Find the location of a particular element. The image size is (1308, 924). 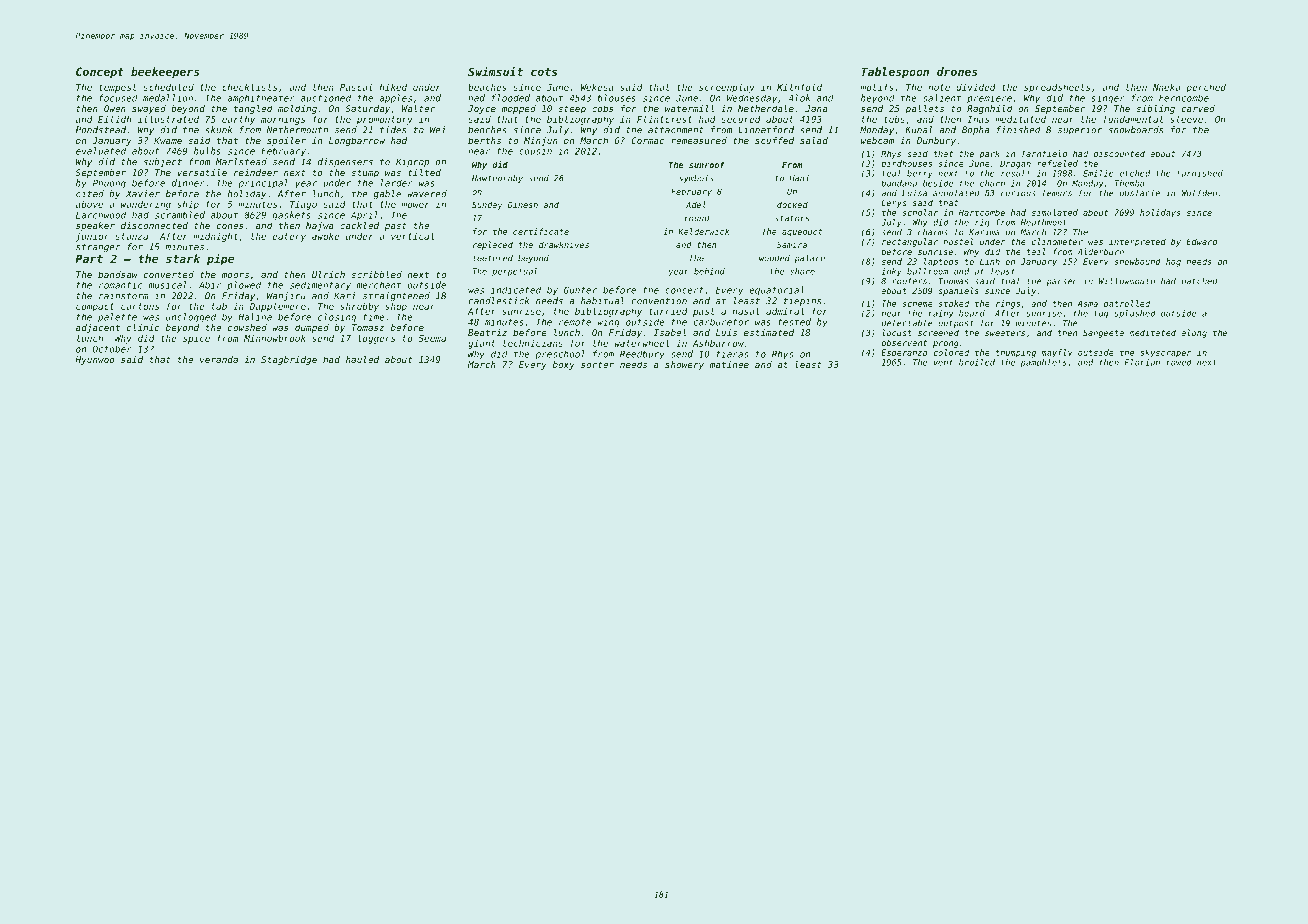

drones is located at coordinates (957, 71).
